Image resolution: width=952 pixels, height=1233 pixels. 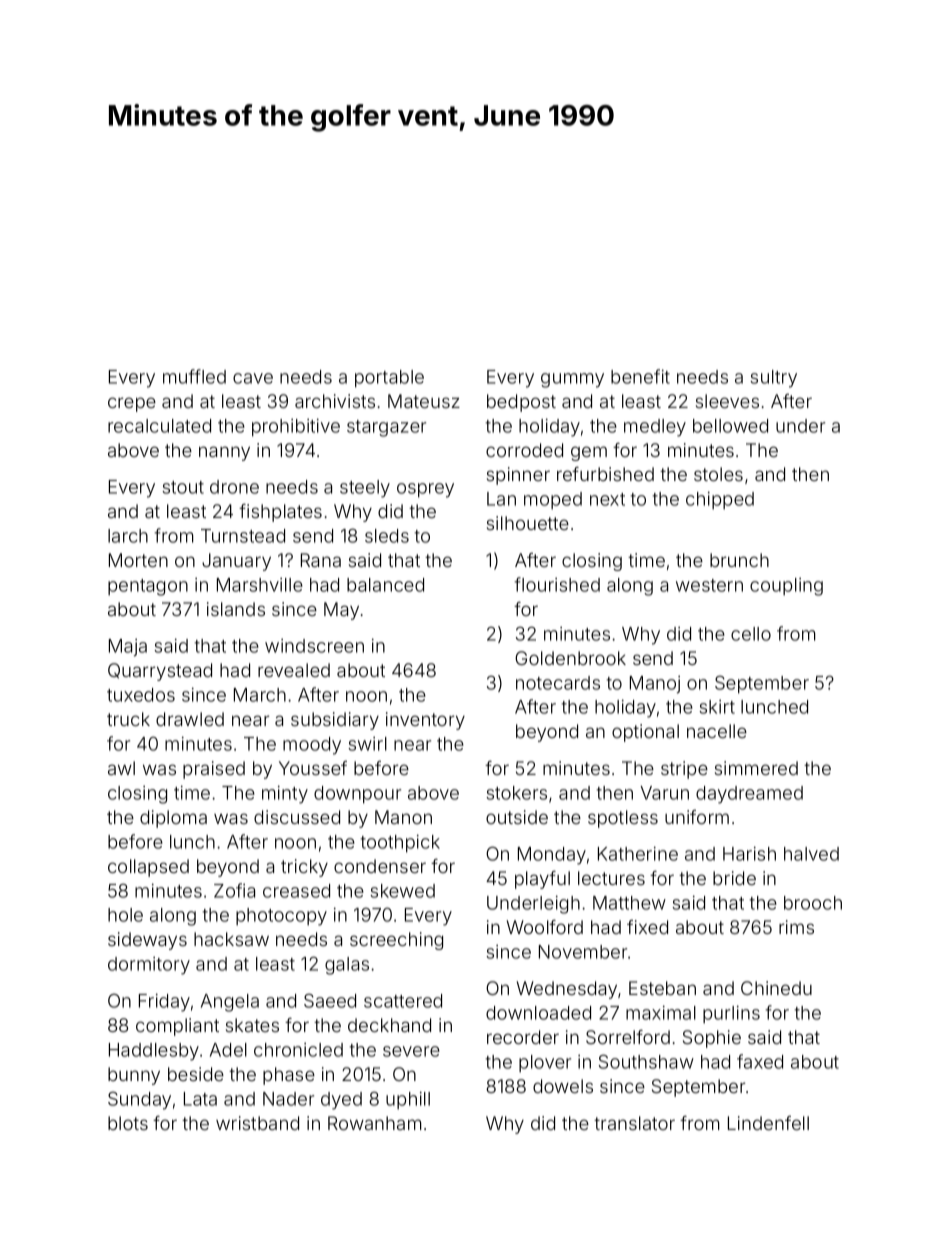 I want to click on wristband, so click(x=257, y=1123).
